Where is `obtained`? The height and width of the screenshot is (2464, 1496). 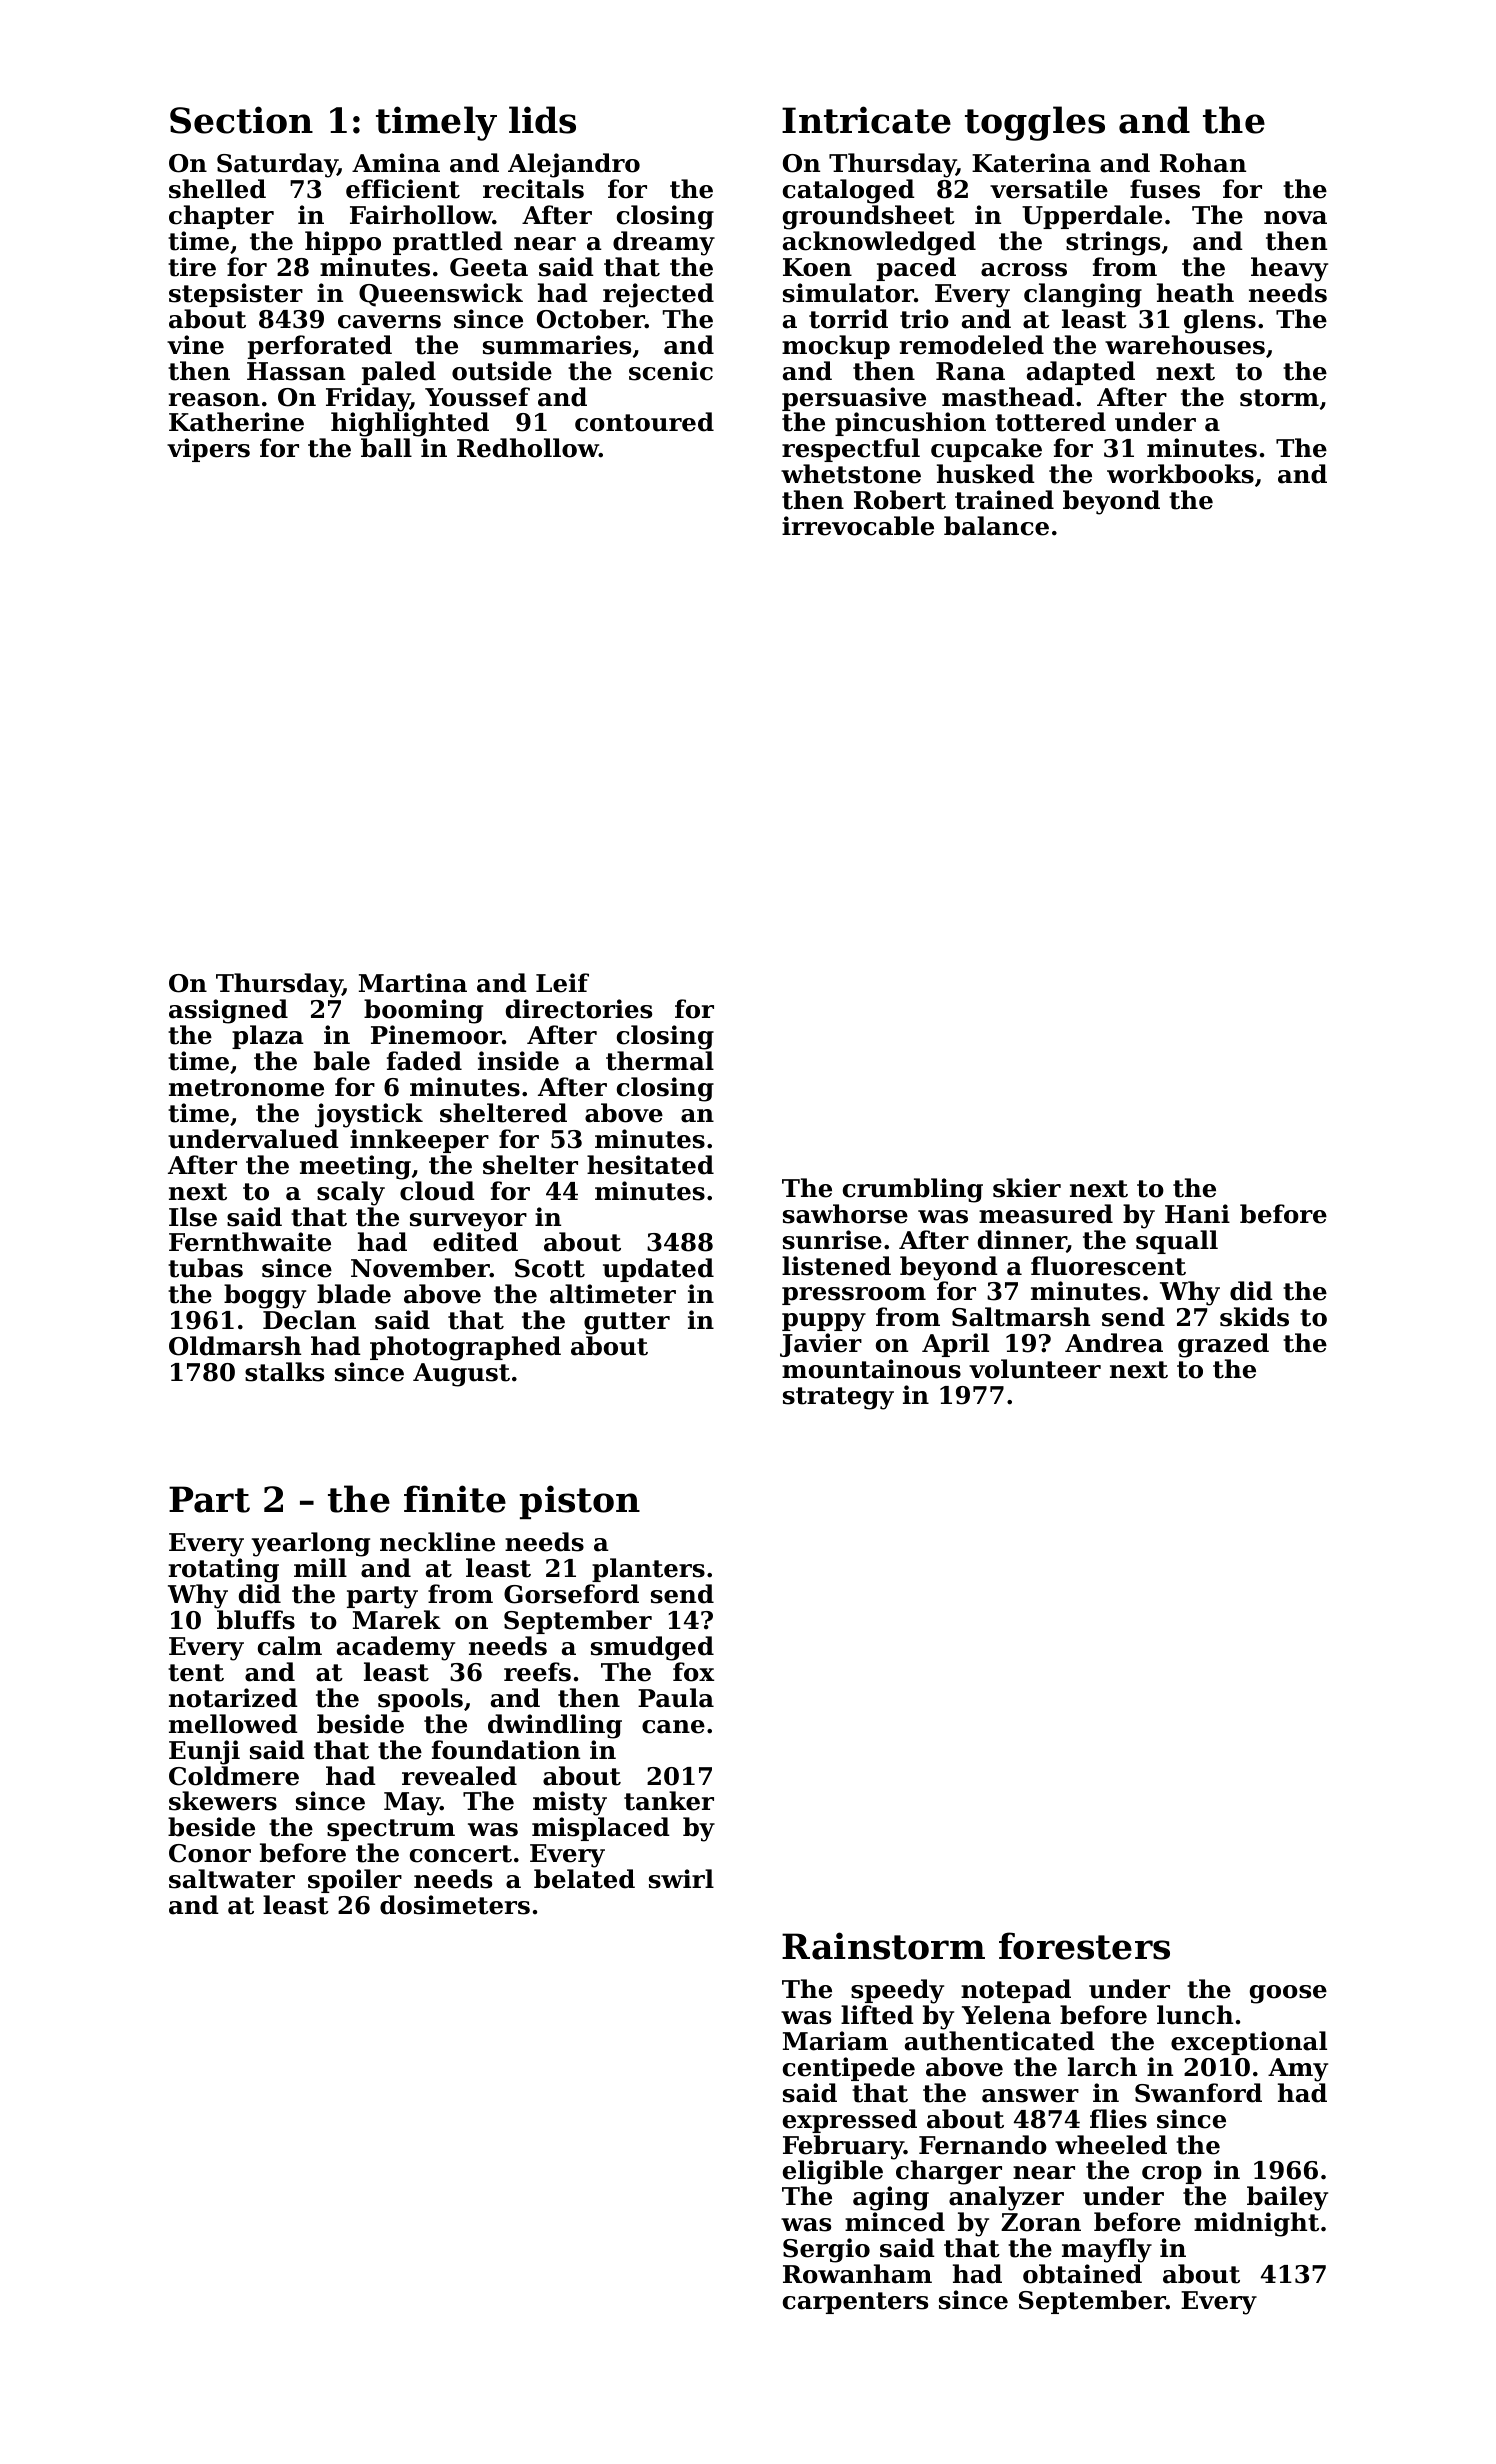 obtained is located at coordinates (1082, 2274).
